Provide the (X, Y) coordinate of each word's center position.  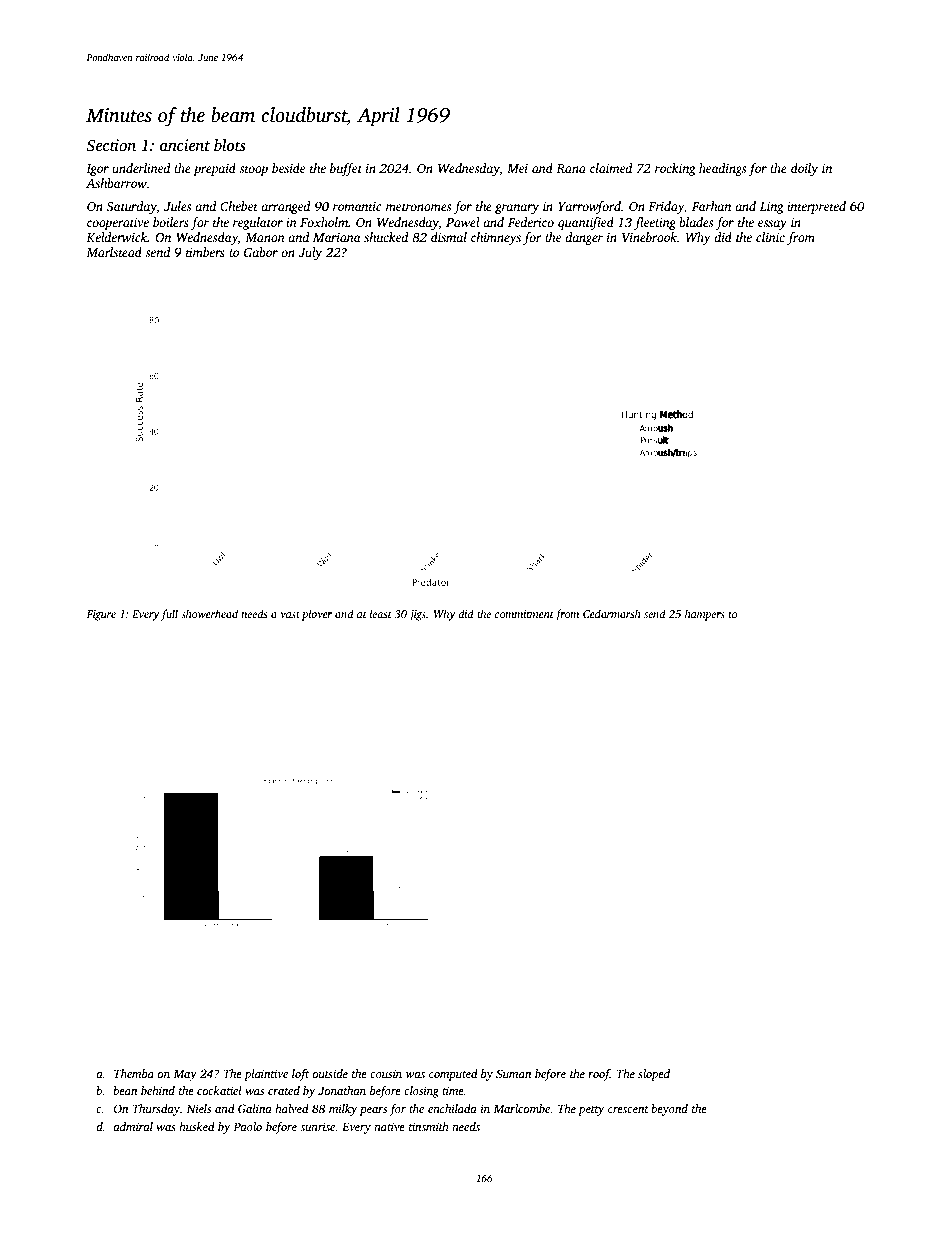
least (381, 613)
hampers (705, 615)
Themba (134, 1073)
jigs (417, 615)
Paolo (247, 1126)
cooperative (118, 224)
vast (290, 614)
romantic (357, 206)
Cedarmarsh (612, 613)
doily (804, 169)
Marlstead (114, 252)
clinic (770, 237)
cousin (386, 1073)
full (169, 615)
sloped (654, 1075)
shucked (386, 237)
